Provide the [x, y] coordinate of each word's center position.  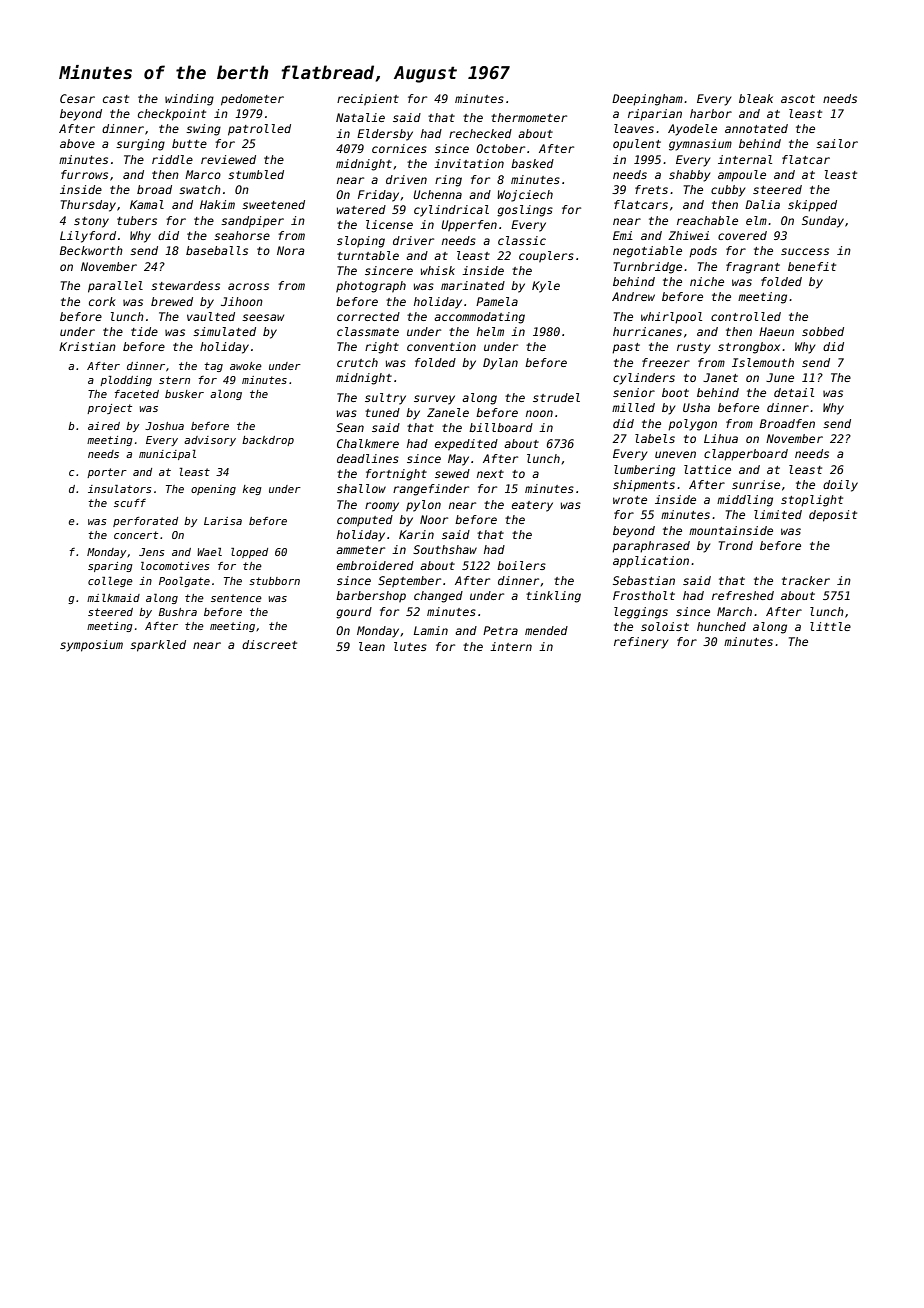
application [651, 562]
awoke [246, 366]
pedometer [252, 100]
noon [539, 413]
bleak [756, 98]
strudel [556, 397]
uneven [675, 454]
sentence [236, 598]
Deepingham [647, 100]
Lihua [721, 438]
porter [107, 473]
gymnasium [700, 145]
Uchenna [437, 194]
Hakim [217, 204]
